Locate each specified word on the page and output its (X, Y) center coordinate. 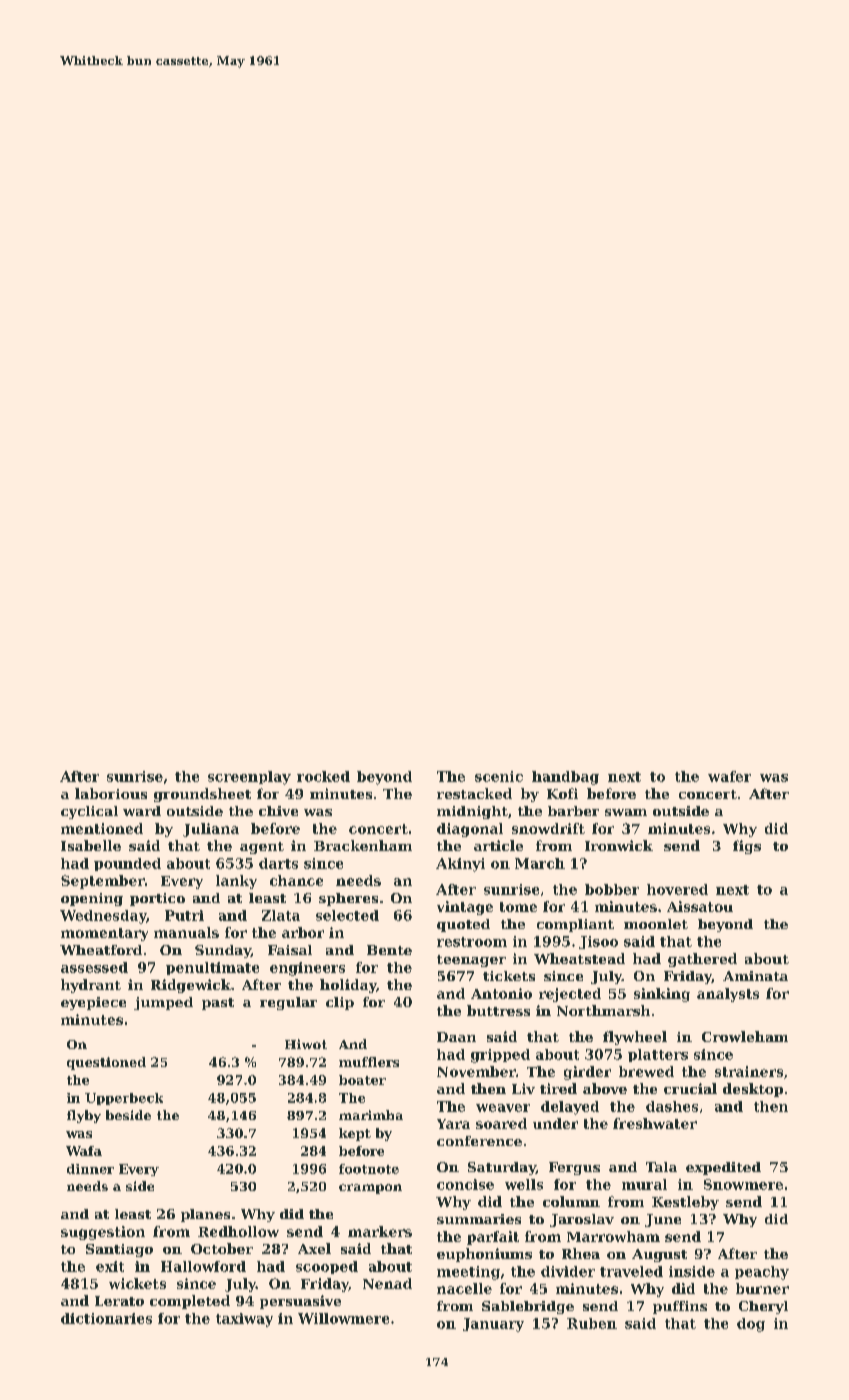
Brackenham (363, 845)
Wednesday (103, 917)
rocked (323, 776)
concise (465, 1184)
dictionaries (106, 1318)
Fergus (574, 1168)
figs (747, 847)
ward (142, 811)
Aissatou (700, 906)
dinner (90, 1169)
